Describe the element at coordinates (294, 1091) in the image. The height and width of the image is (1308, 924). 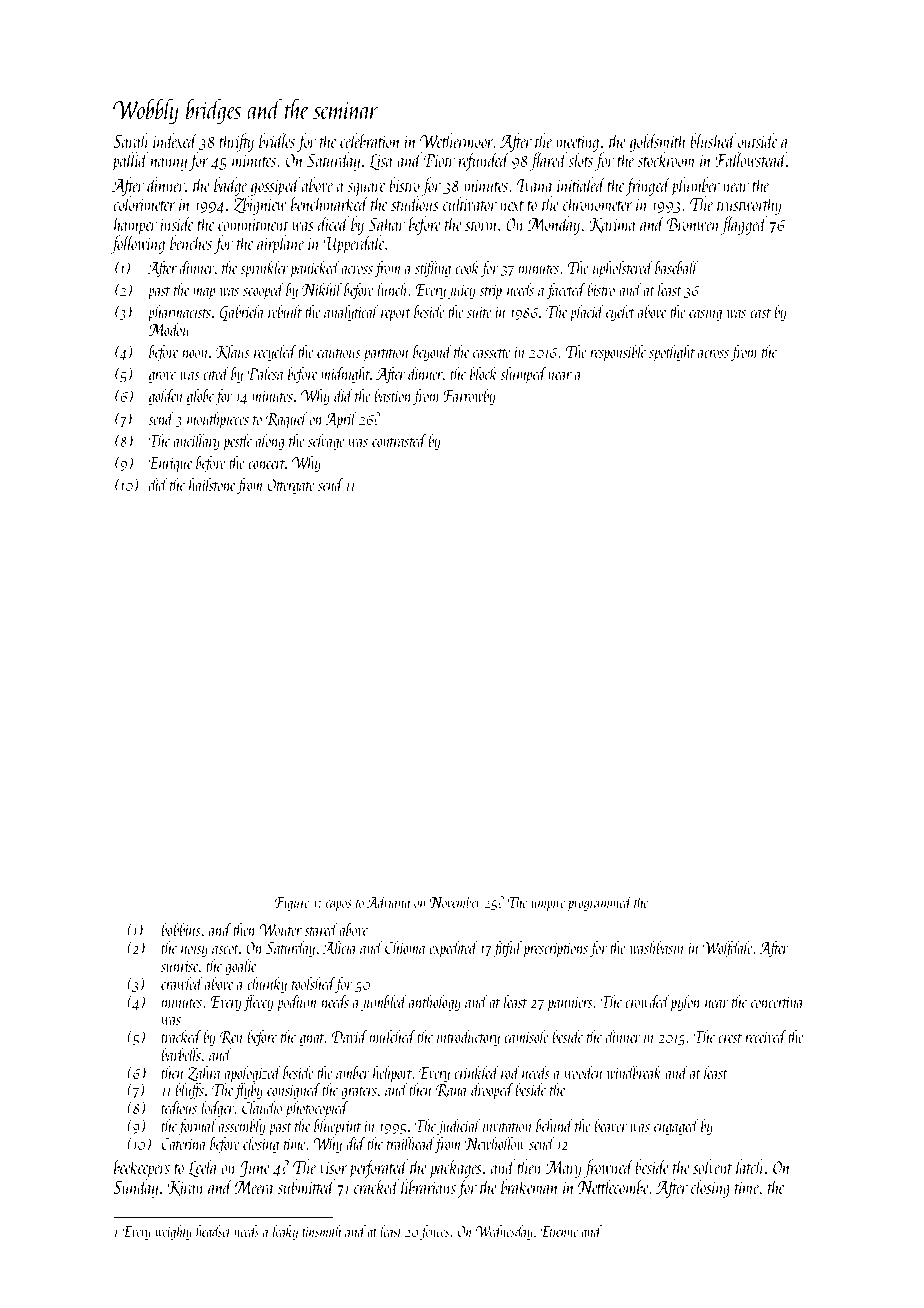
I see `consigned` at that location.
